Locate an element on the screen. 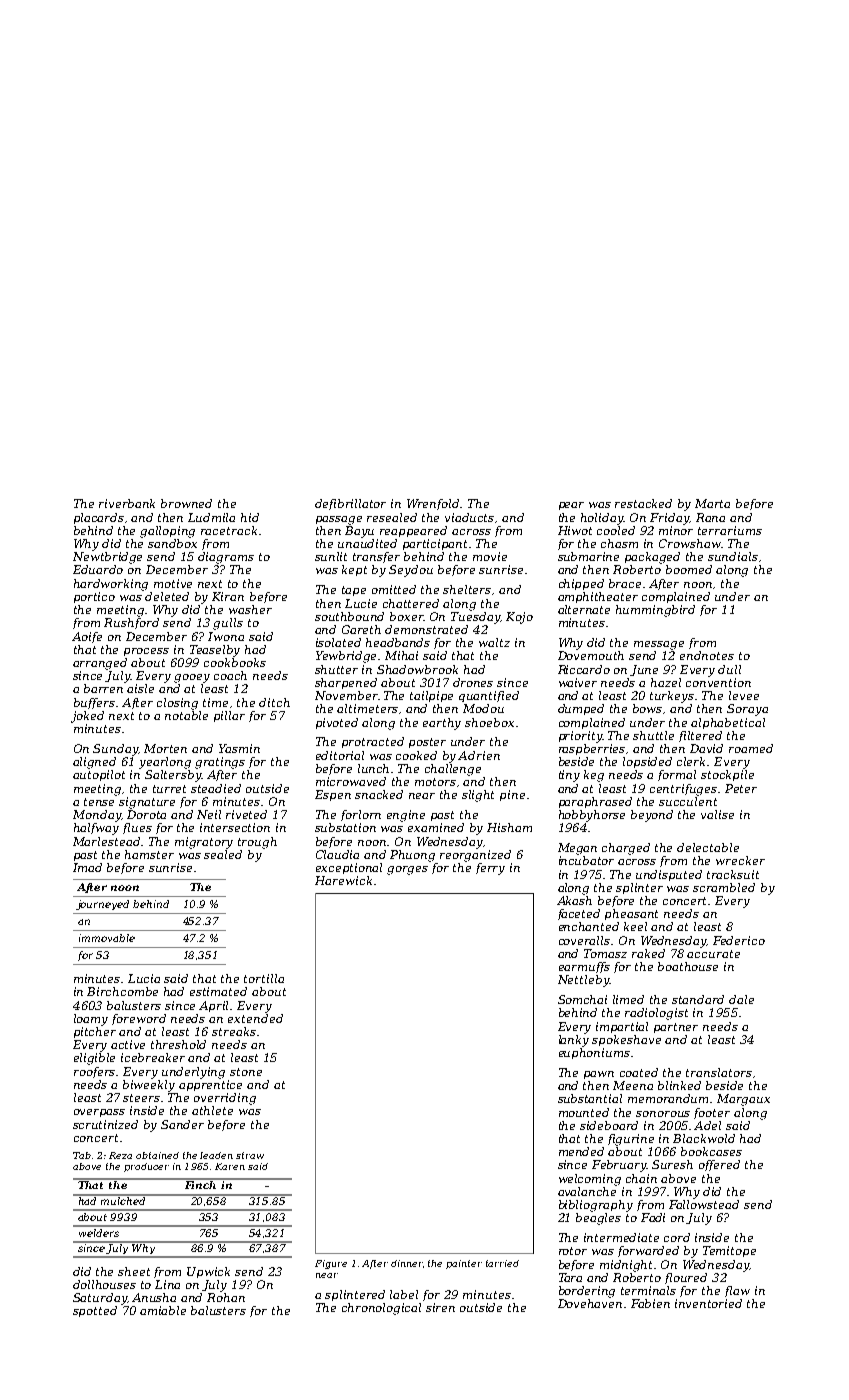  packaged is located at coordinates (652, 558).
